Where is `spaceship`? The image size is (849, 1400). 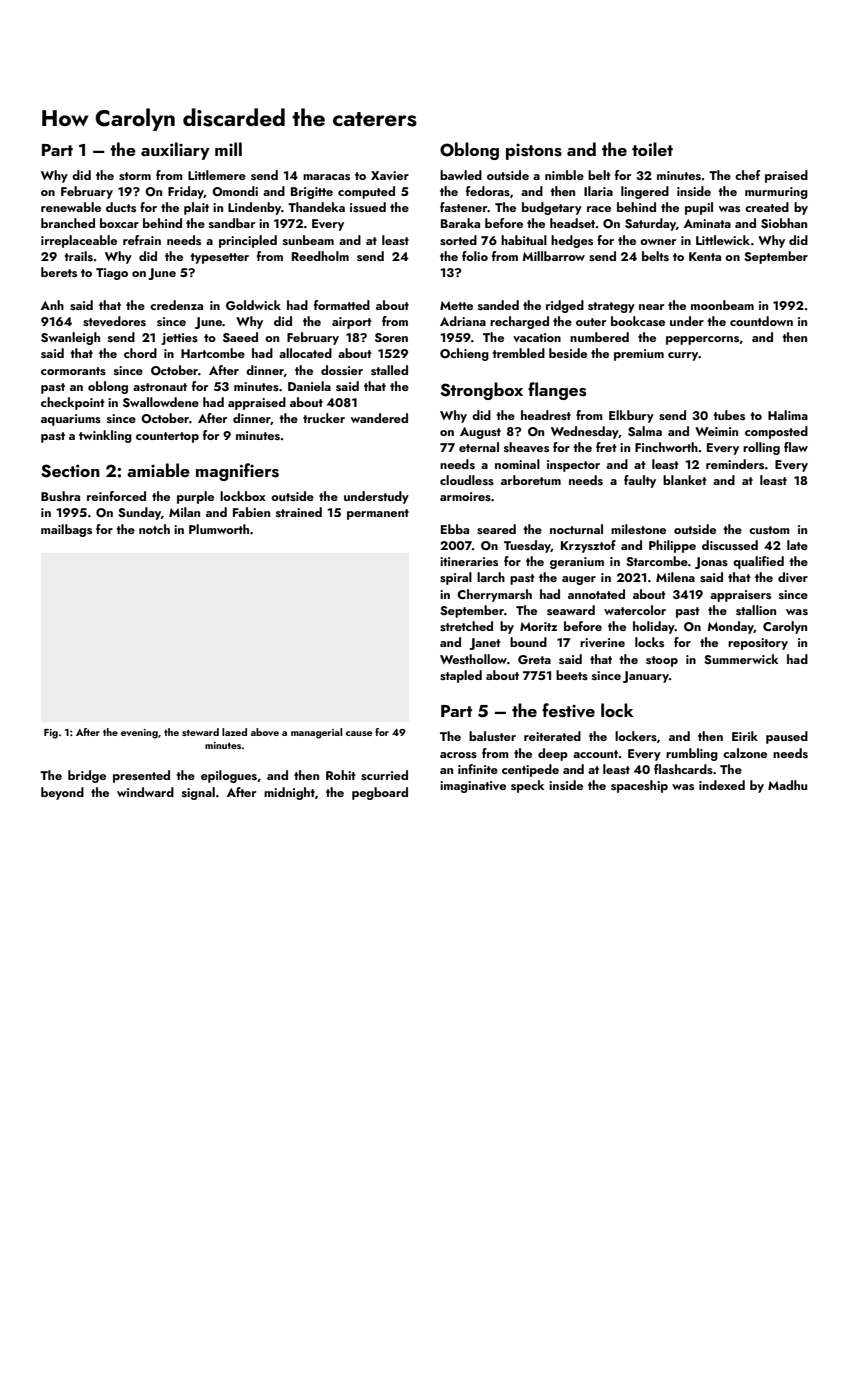
spaceship is located at coordinates (639, 786).
